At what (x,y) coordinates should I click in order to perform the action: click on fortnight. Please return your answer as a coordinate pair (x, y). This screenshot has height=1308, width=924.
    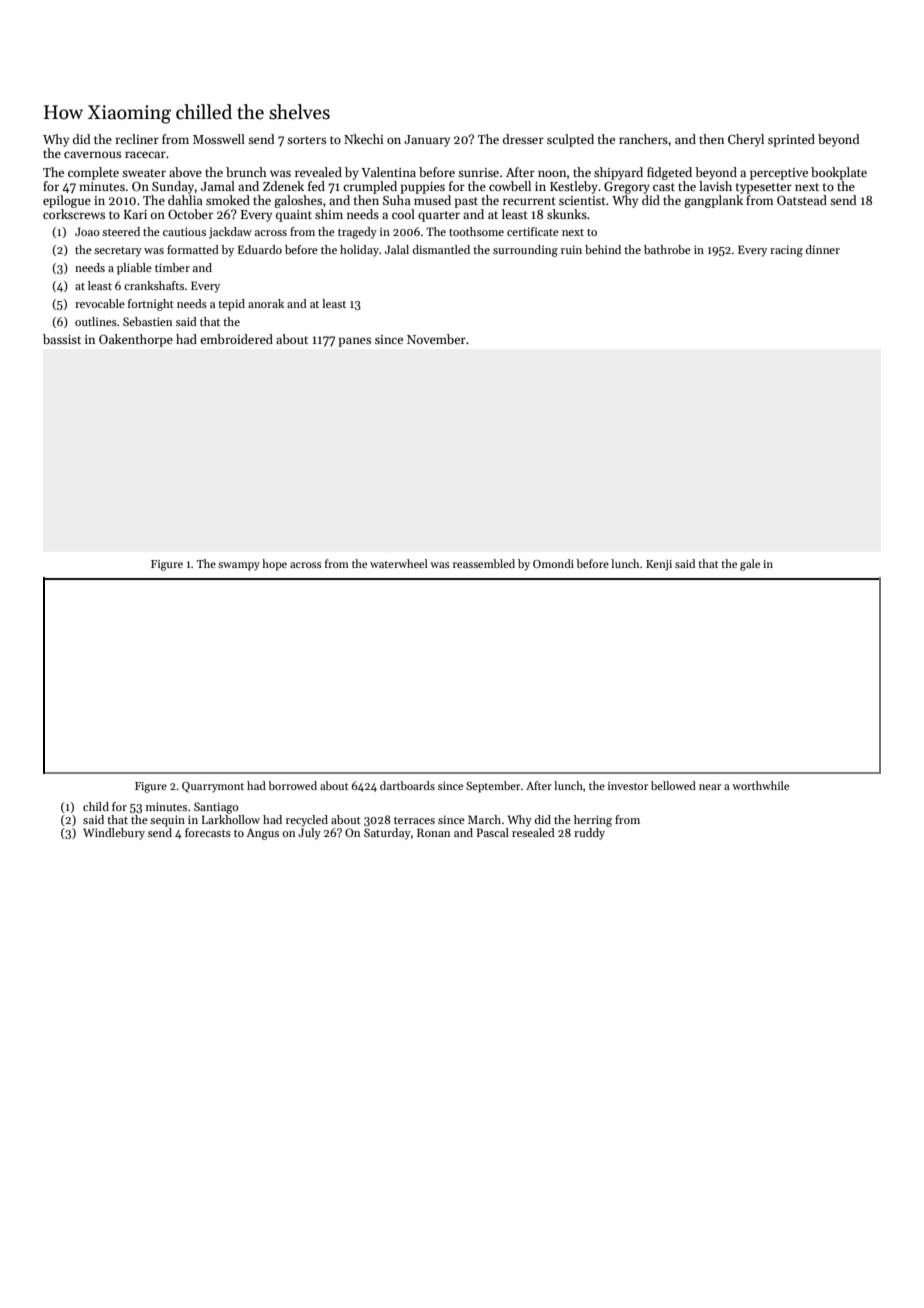
    Looking at the image, I should click on (151, 305).
